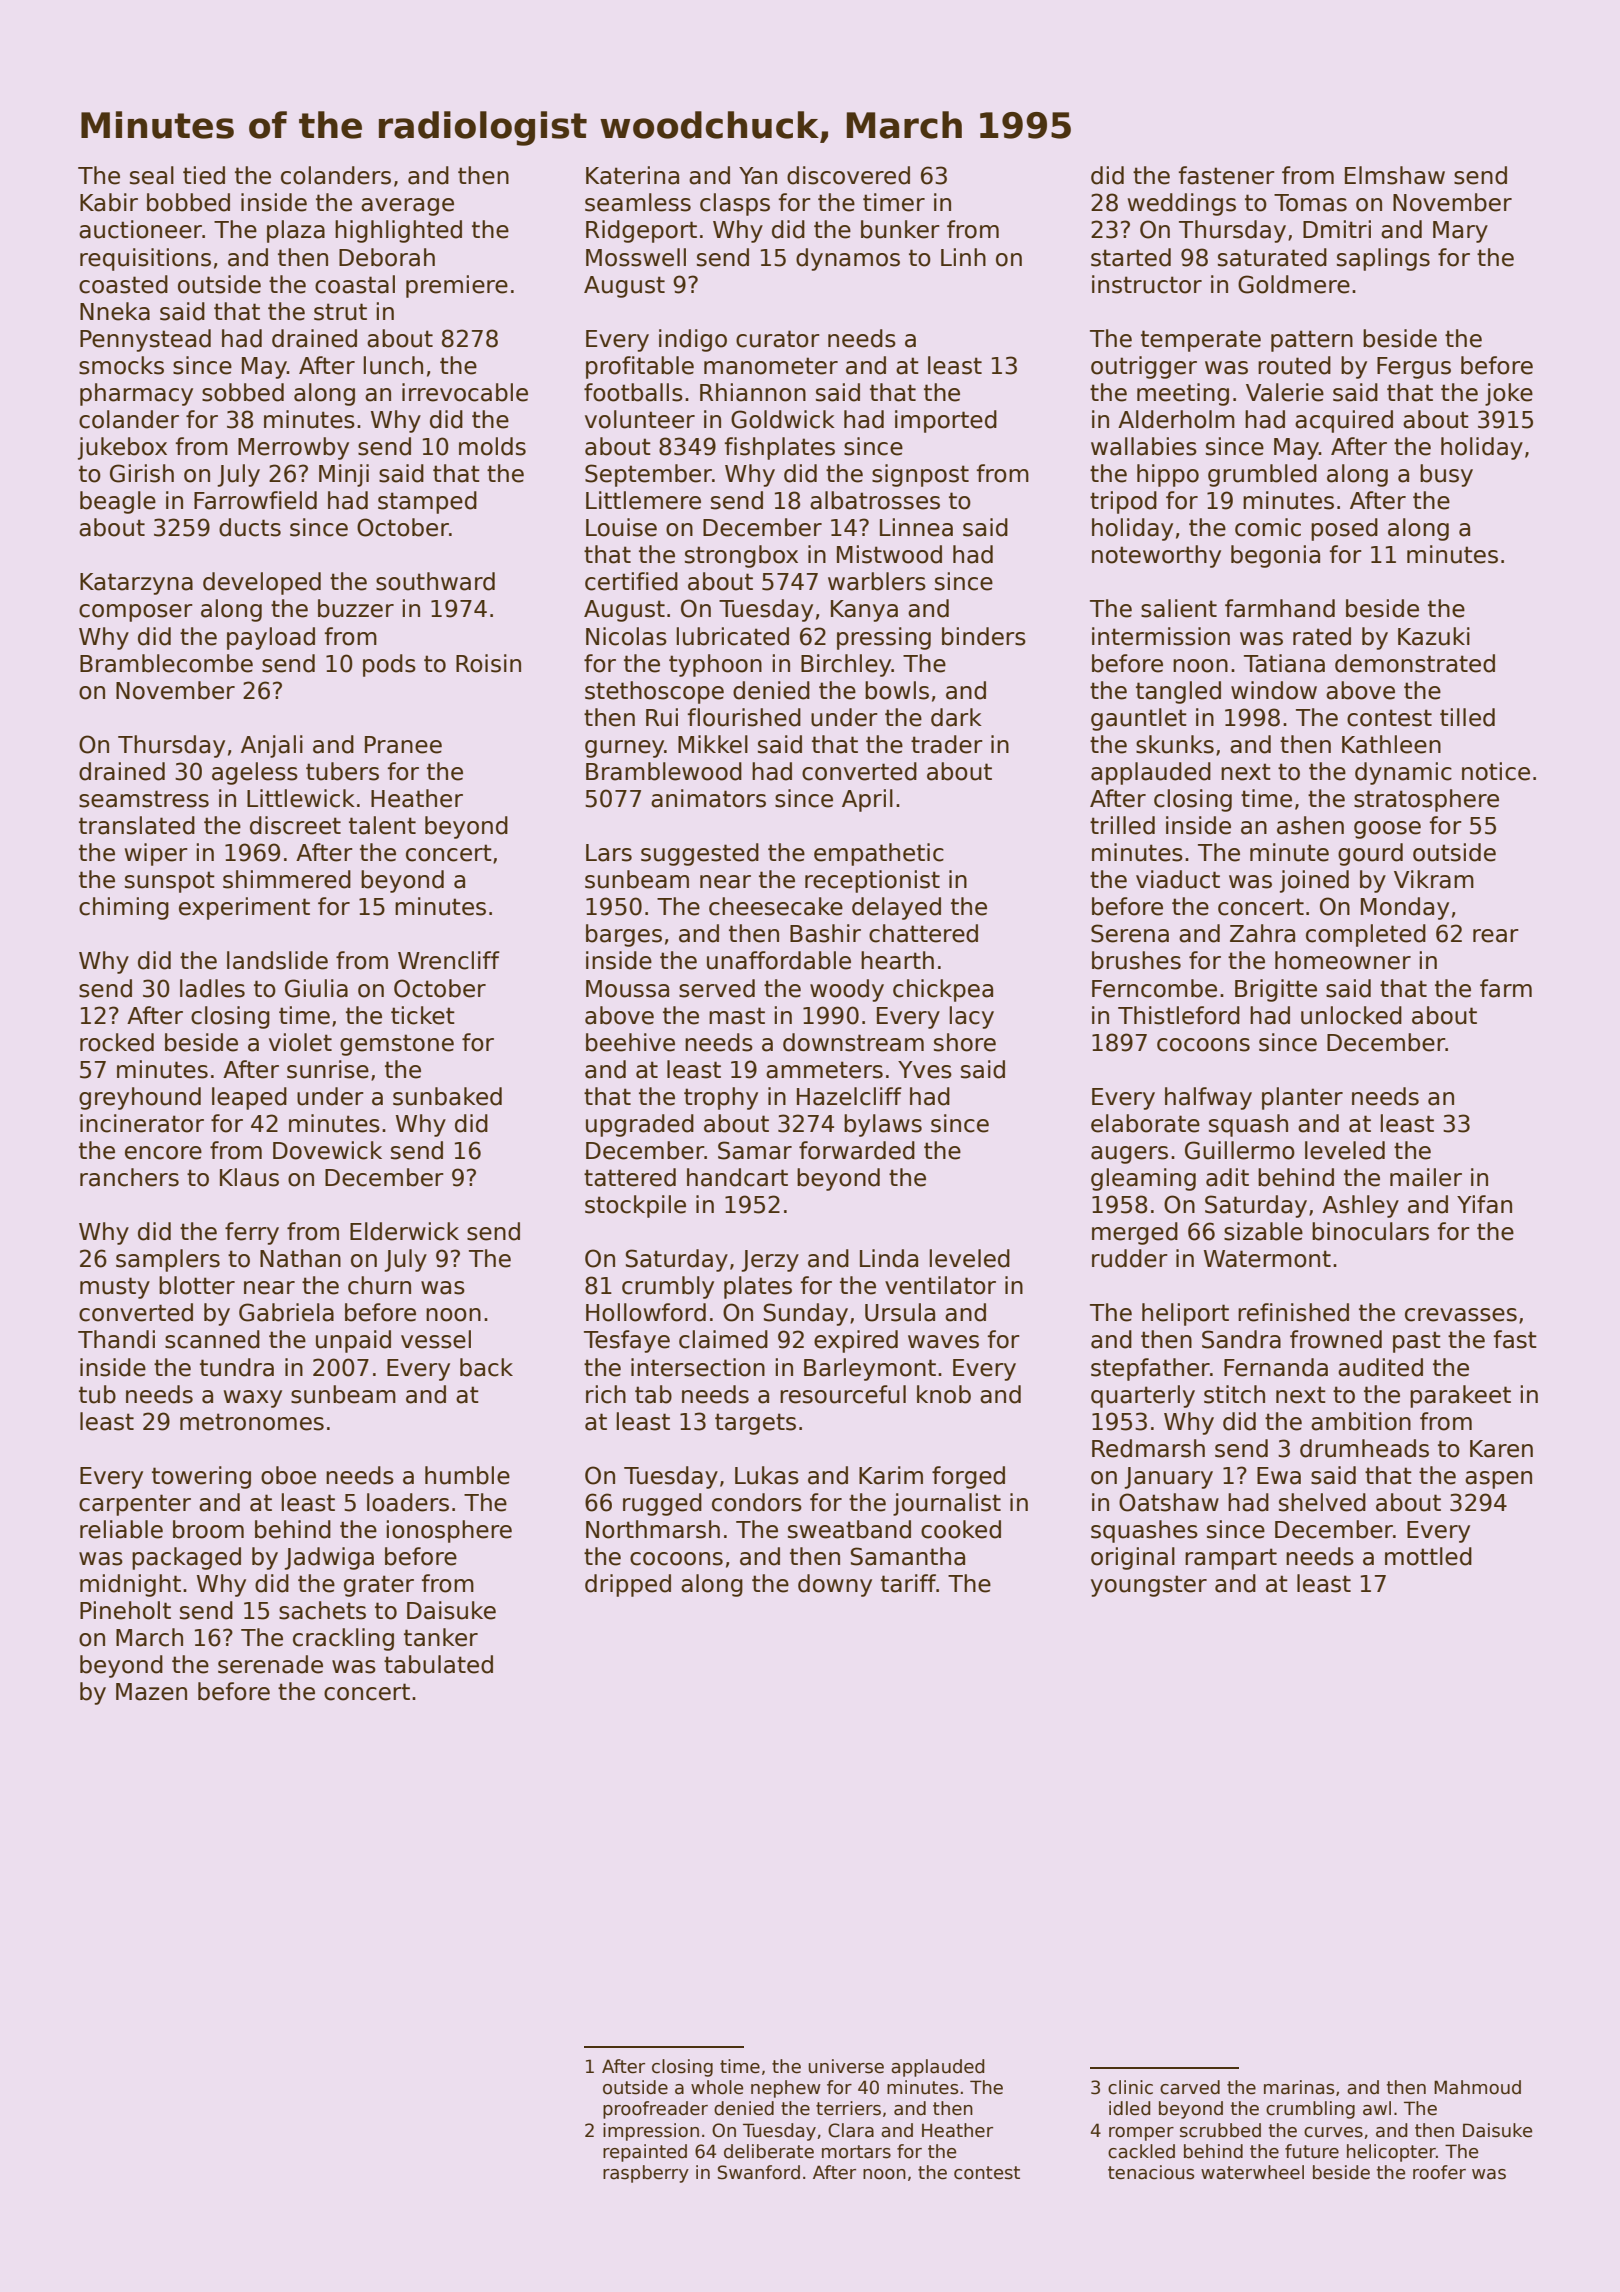 The width and height of the image is (1620, 2292). I want to click on rocked, so click(117, 1042).
